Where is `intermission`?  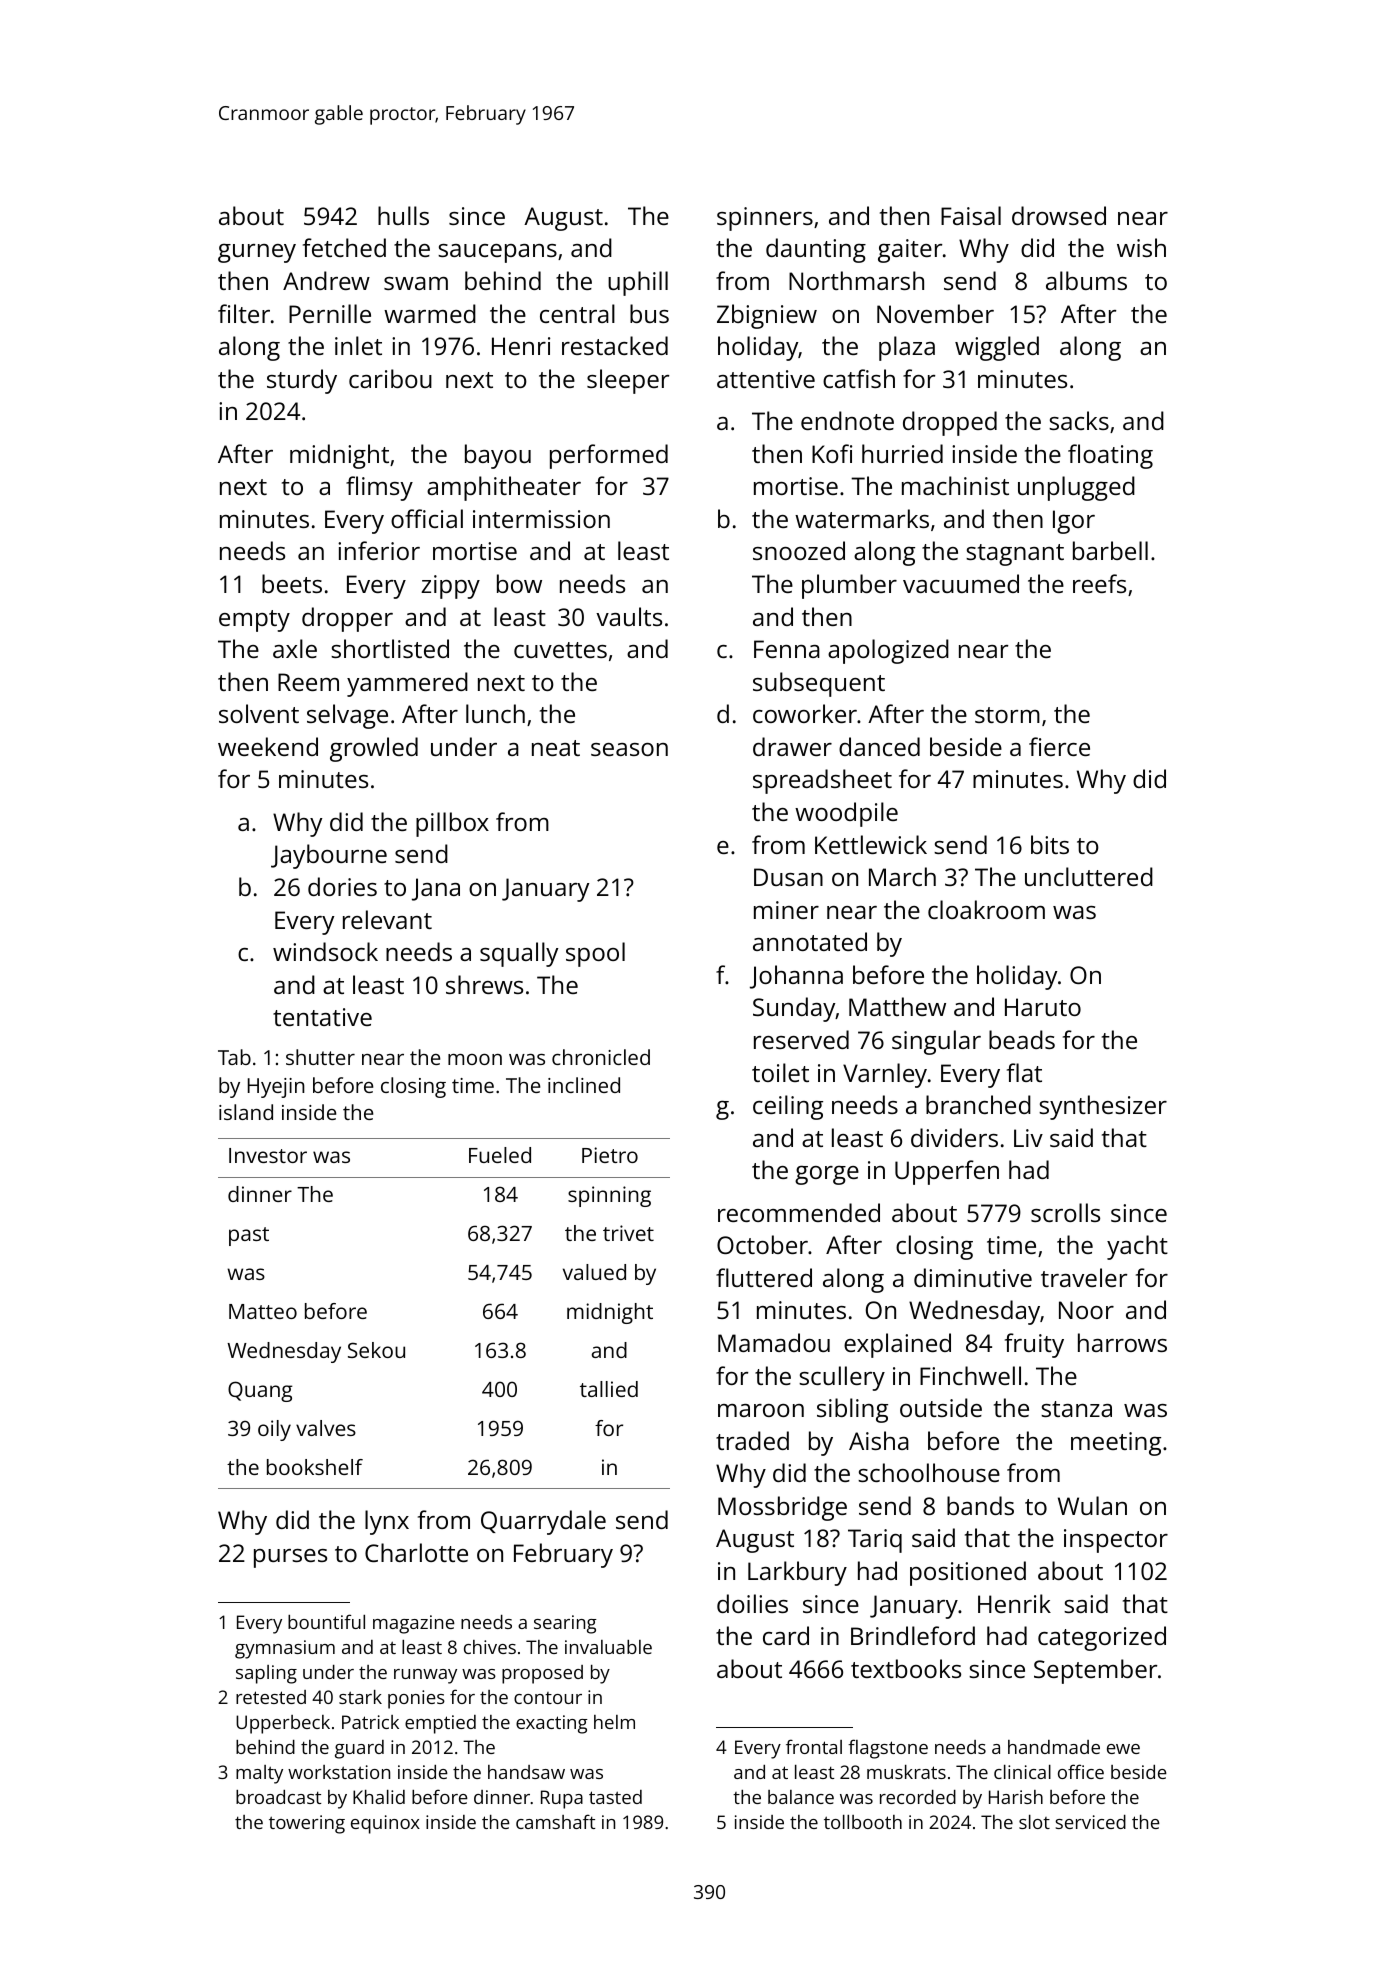
intermission is located at coordinates (541, 519).
